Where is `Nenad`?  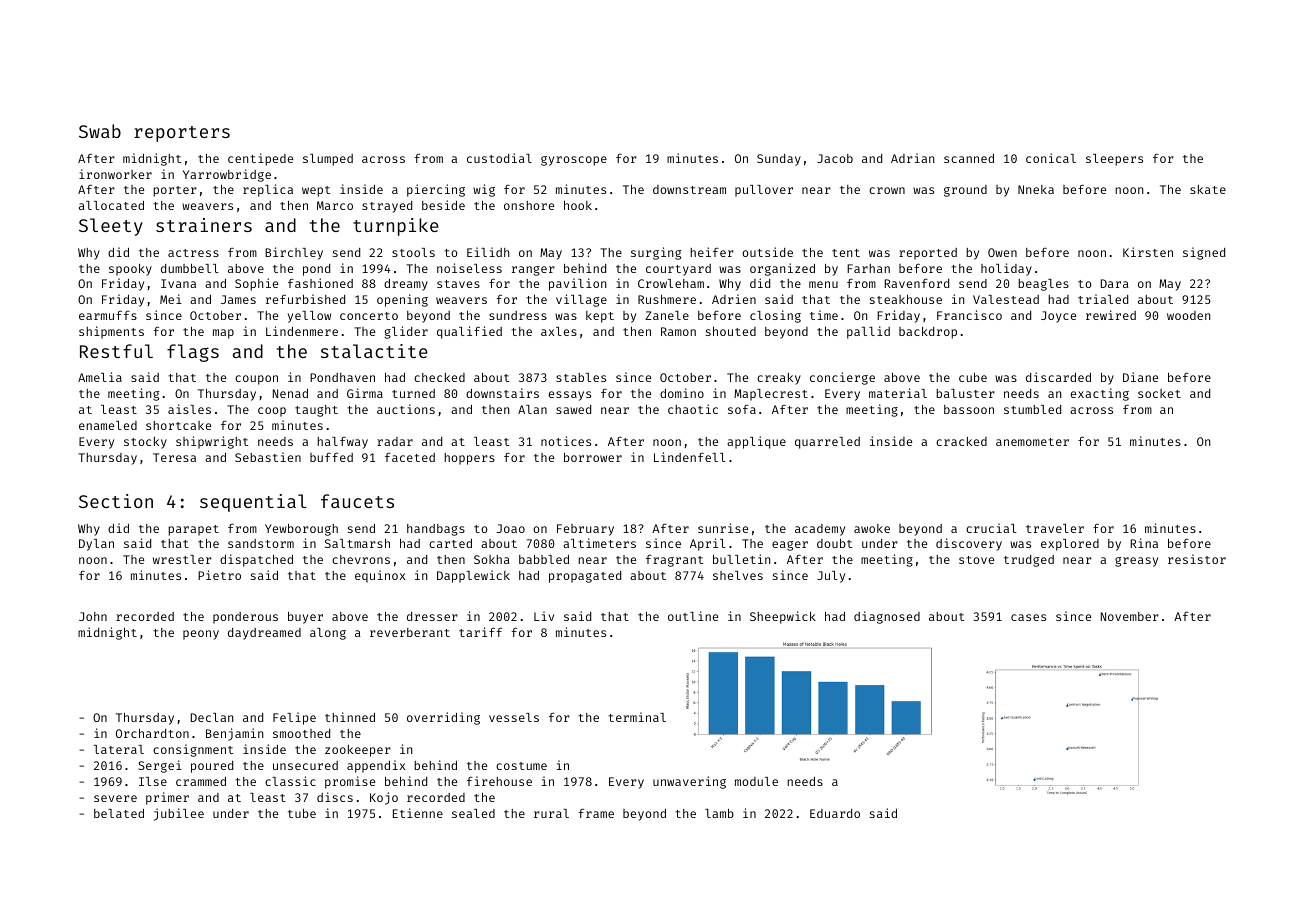 Nenad is located at coordinates (290, 393).
